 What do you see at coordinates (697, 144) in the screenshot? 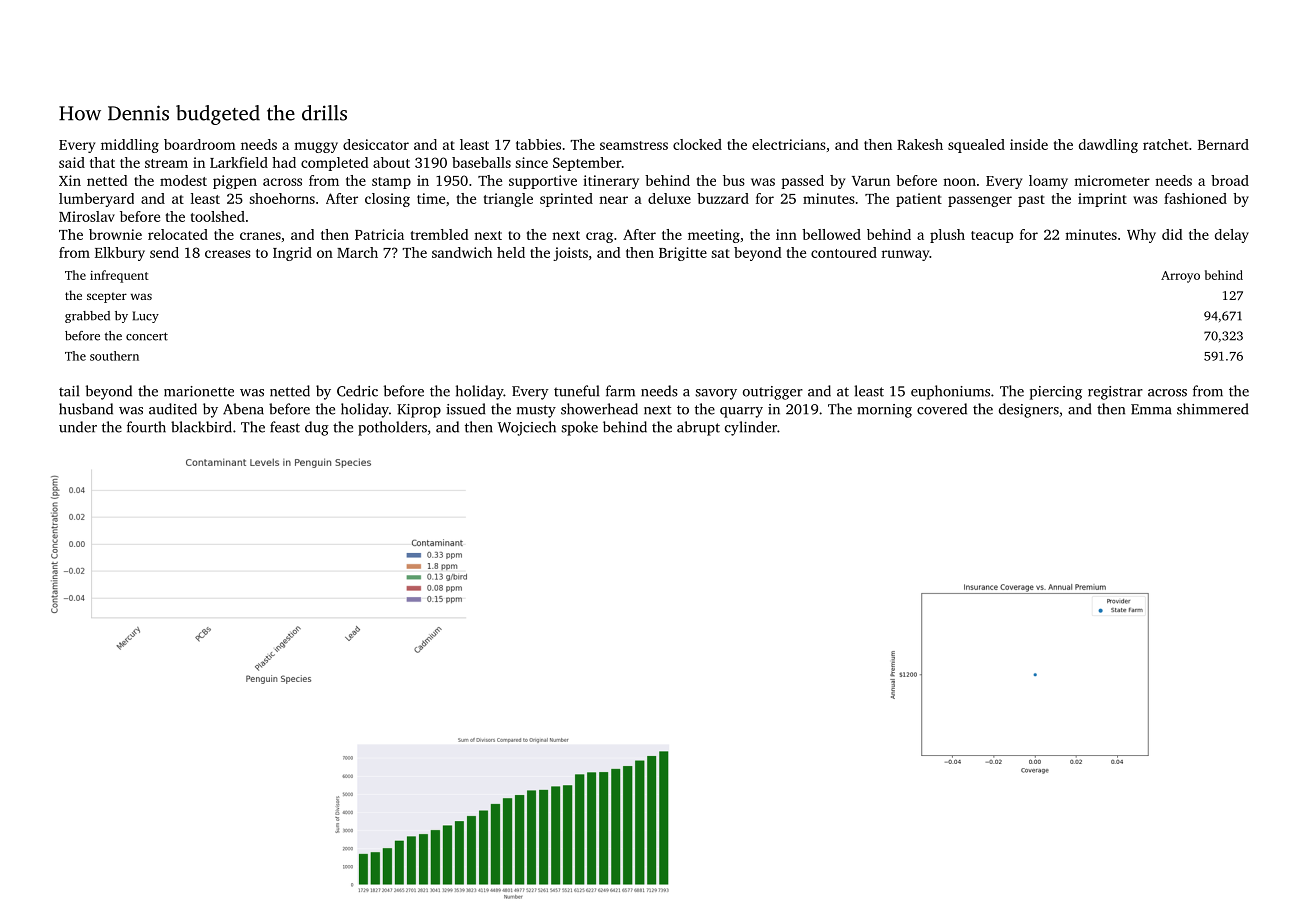
I see `clocked` at bounding box center [697, 144].
